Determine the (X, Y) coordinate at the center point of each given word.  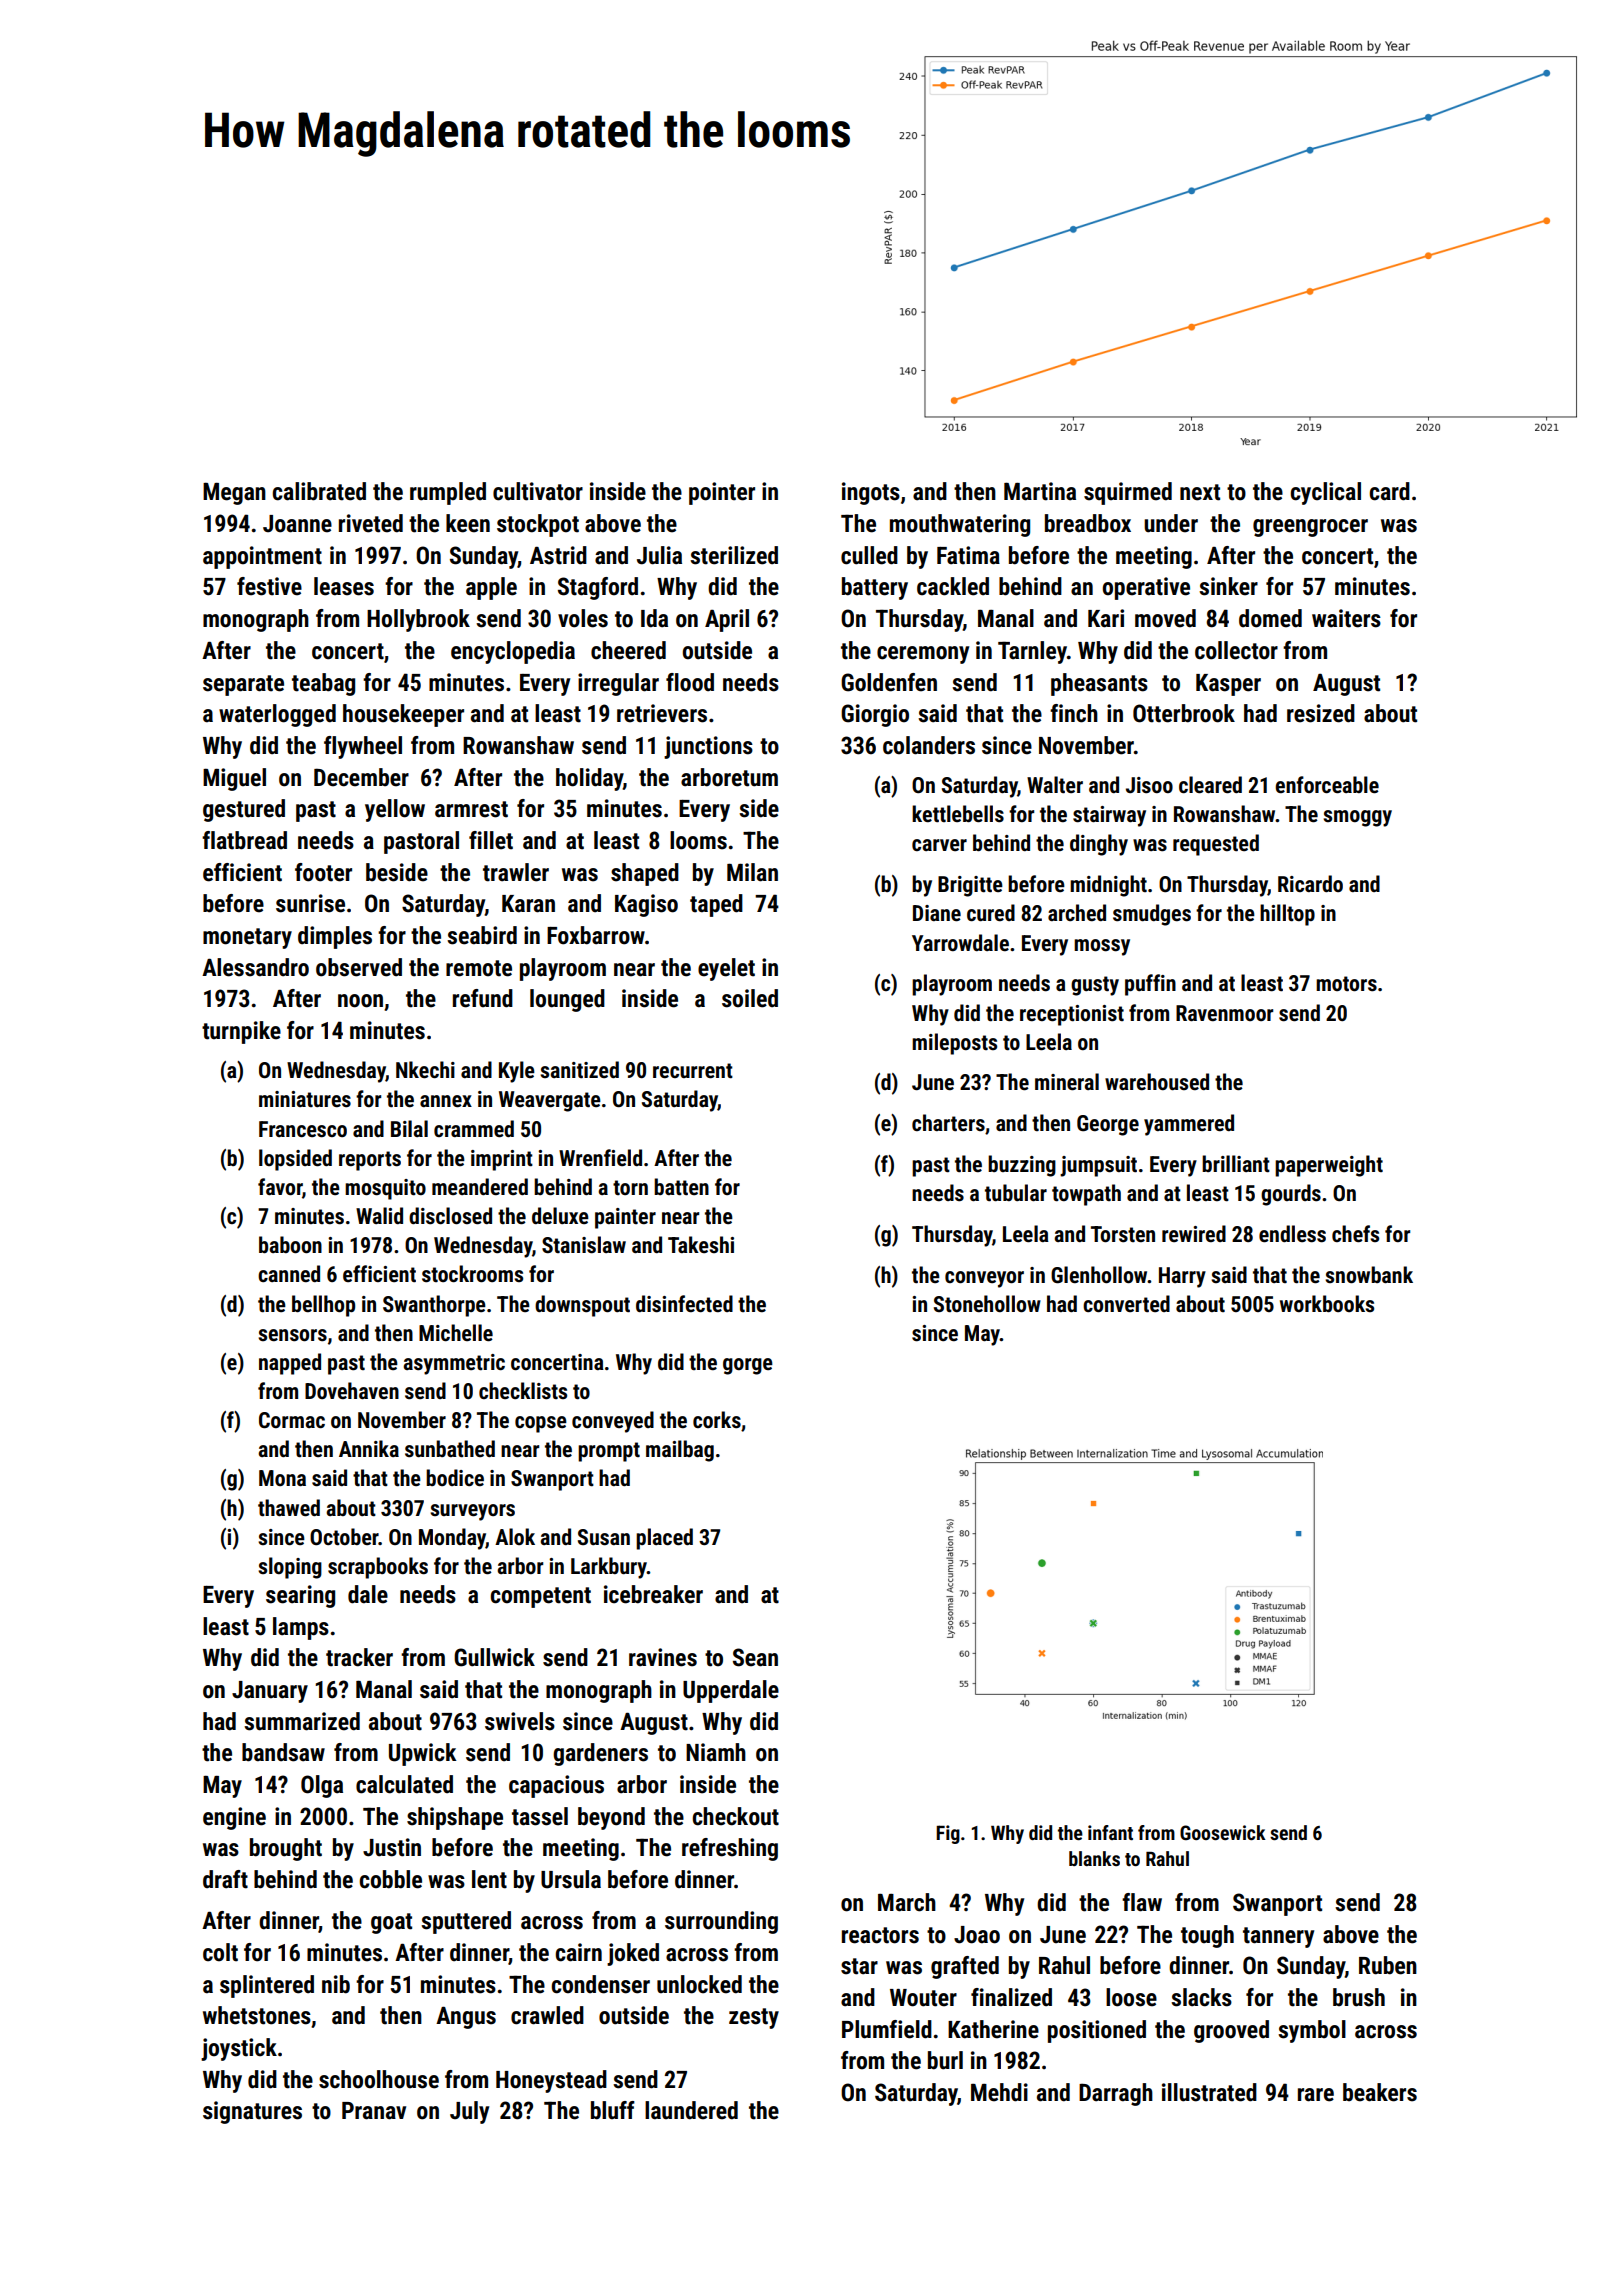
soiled (750, 998)
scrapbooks (378, 1568)
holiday (589, 779)
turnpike (241, 1032)
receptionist (1072, 1015)
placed (664, 1539)
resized (1321, 713)
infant (1110, 1832)
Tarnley (1032, 652)
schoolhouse (379, 2079)
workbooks (1327, 1303)
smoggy (1357, 818)
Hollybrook (418, 620)
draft (225, 1879)
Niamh (716, 1752)
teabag (323, 684)
